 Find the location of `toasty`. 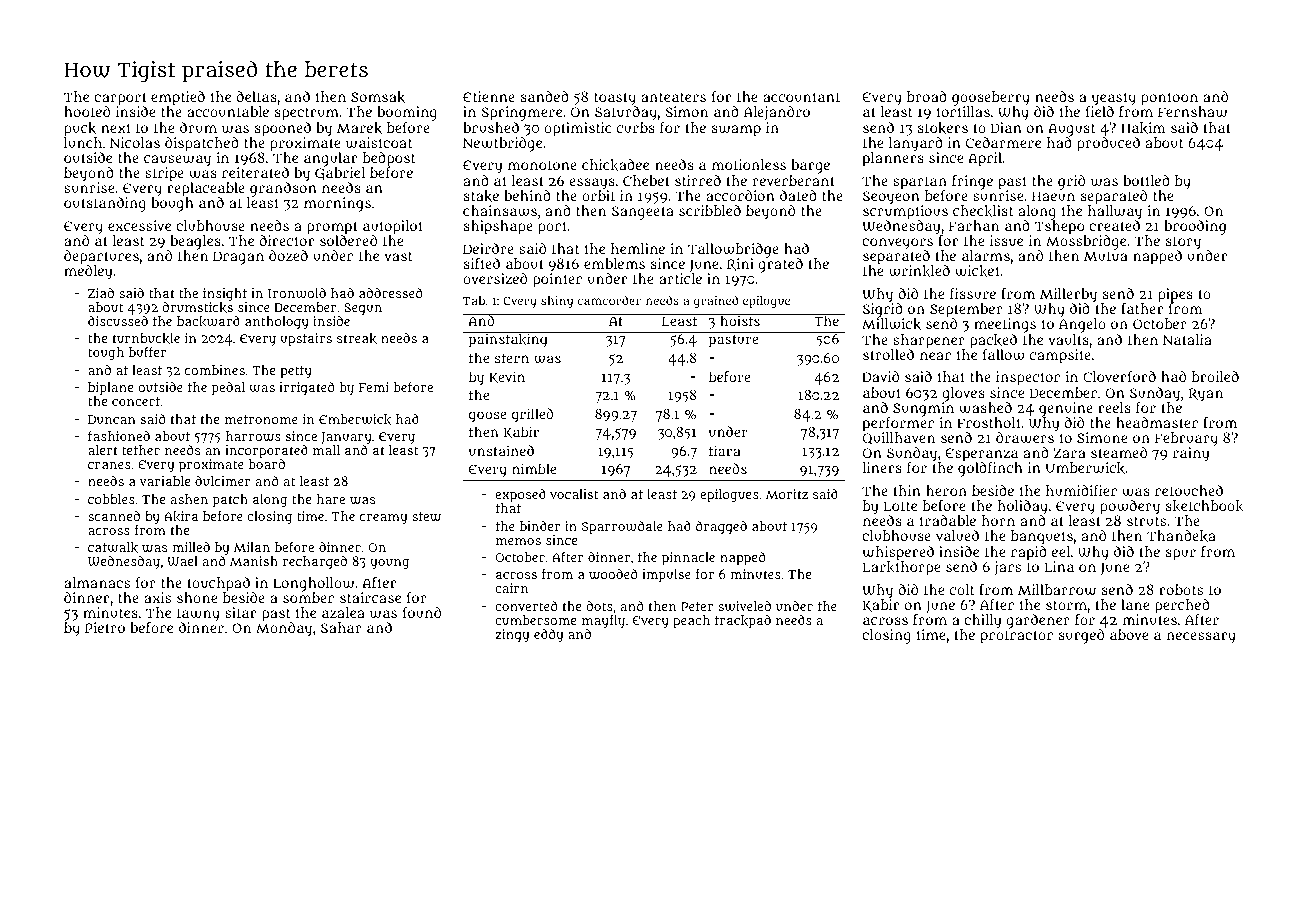

toasty is located at coordinates (615, 99).
